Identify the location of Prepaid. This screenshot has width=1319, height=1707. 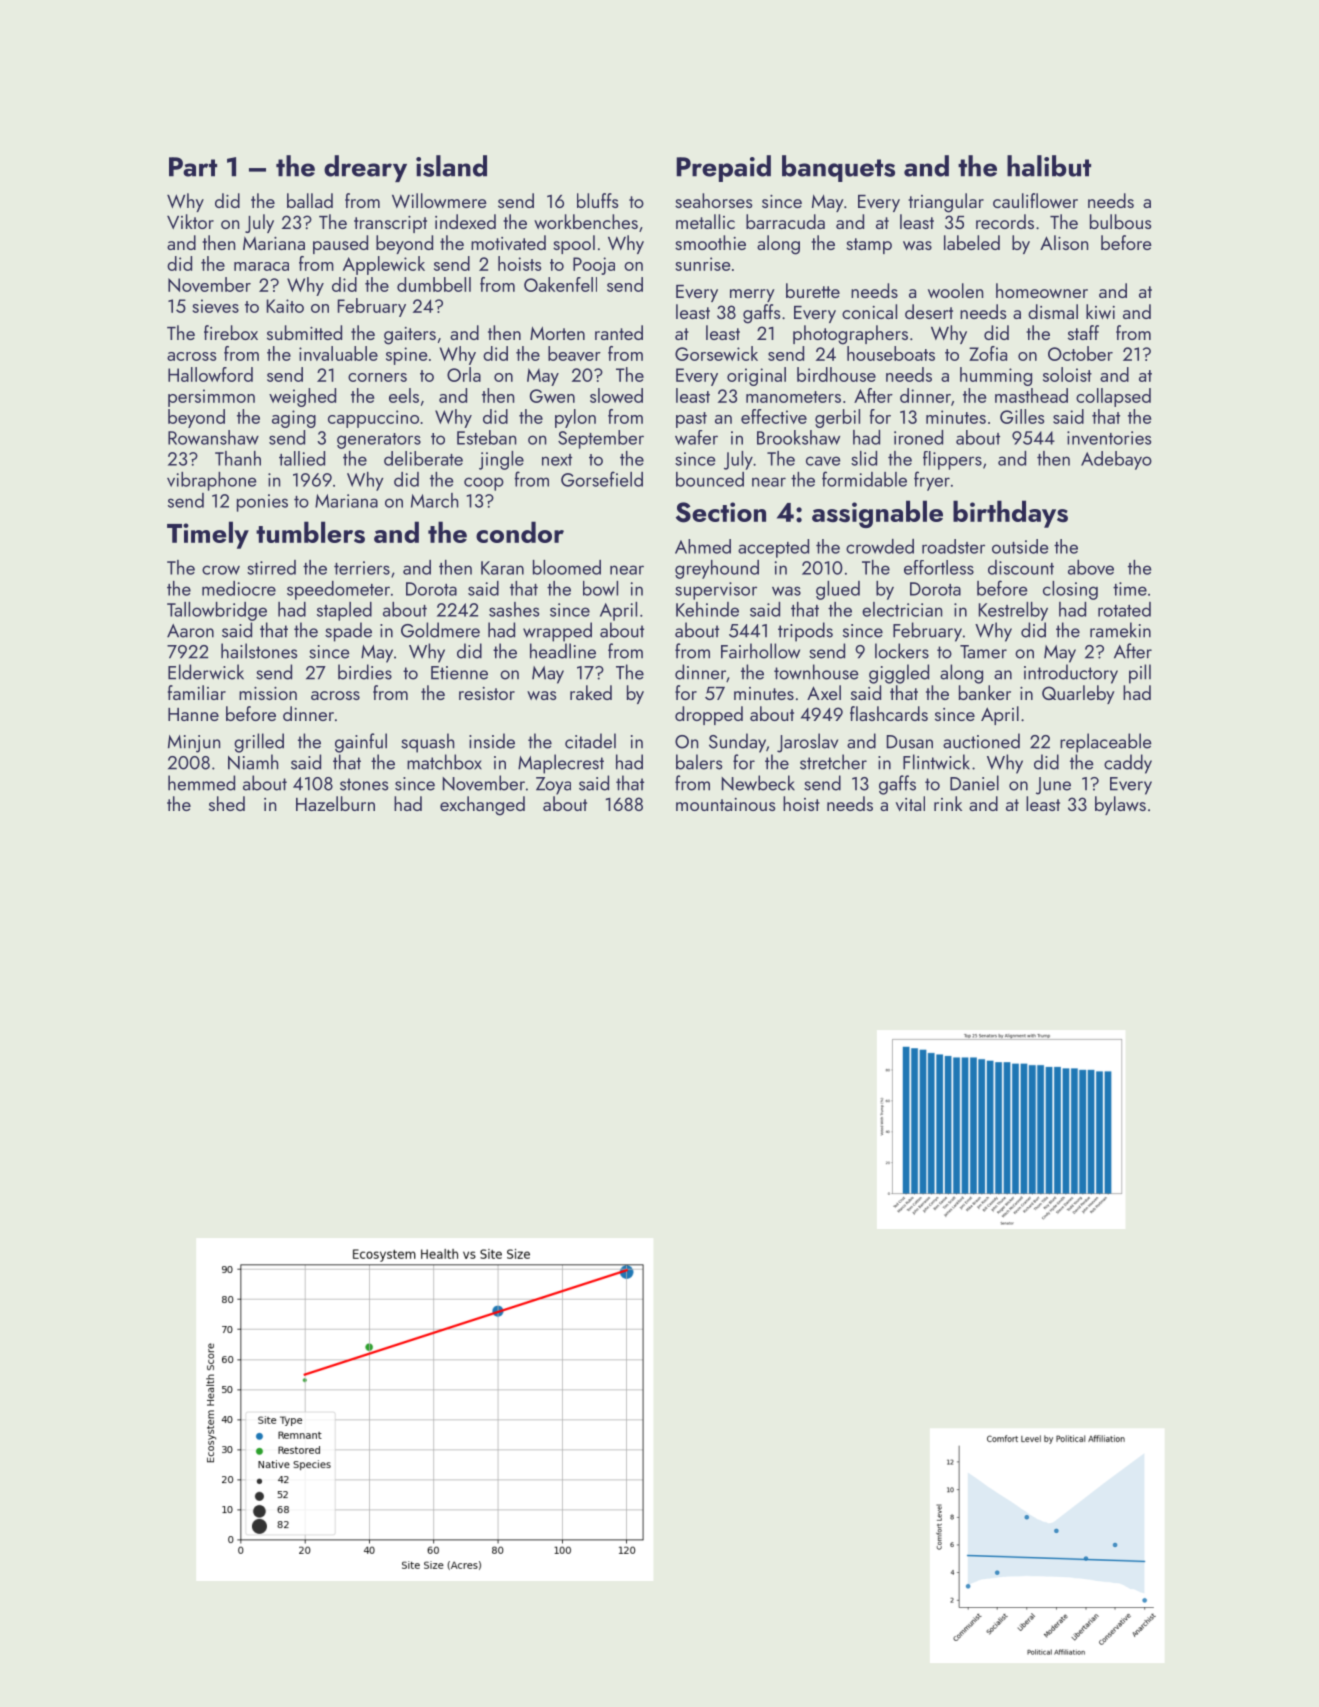
(723, 168).
